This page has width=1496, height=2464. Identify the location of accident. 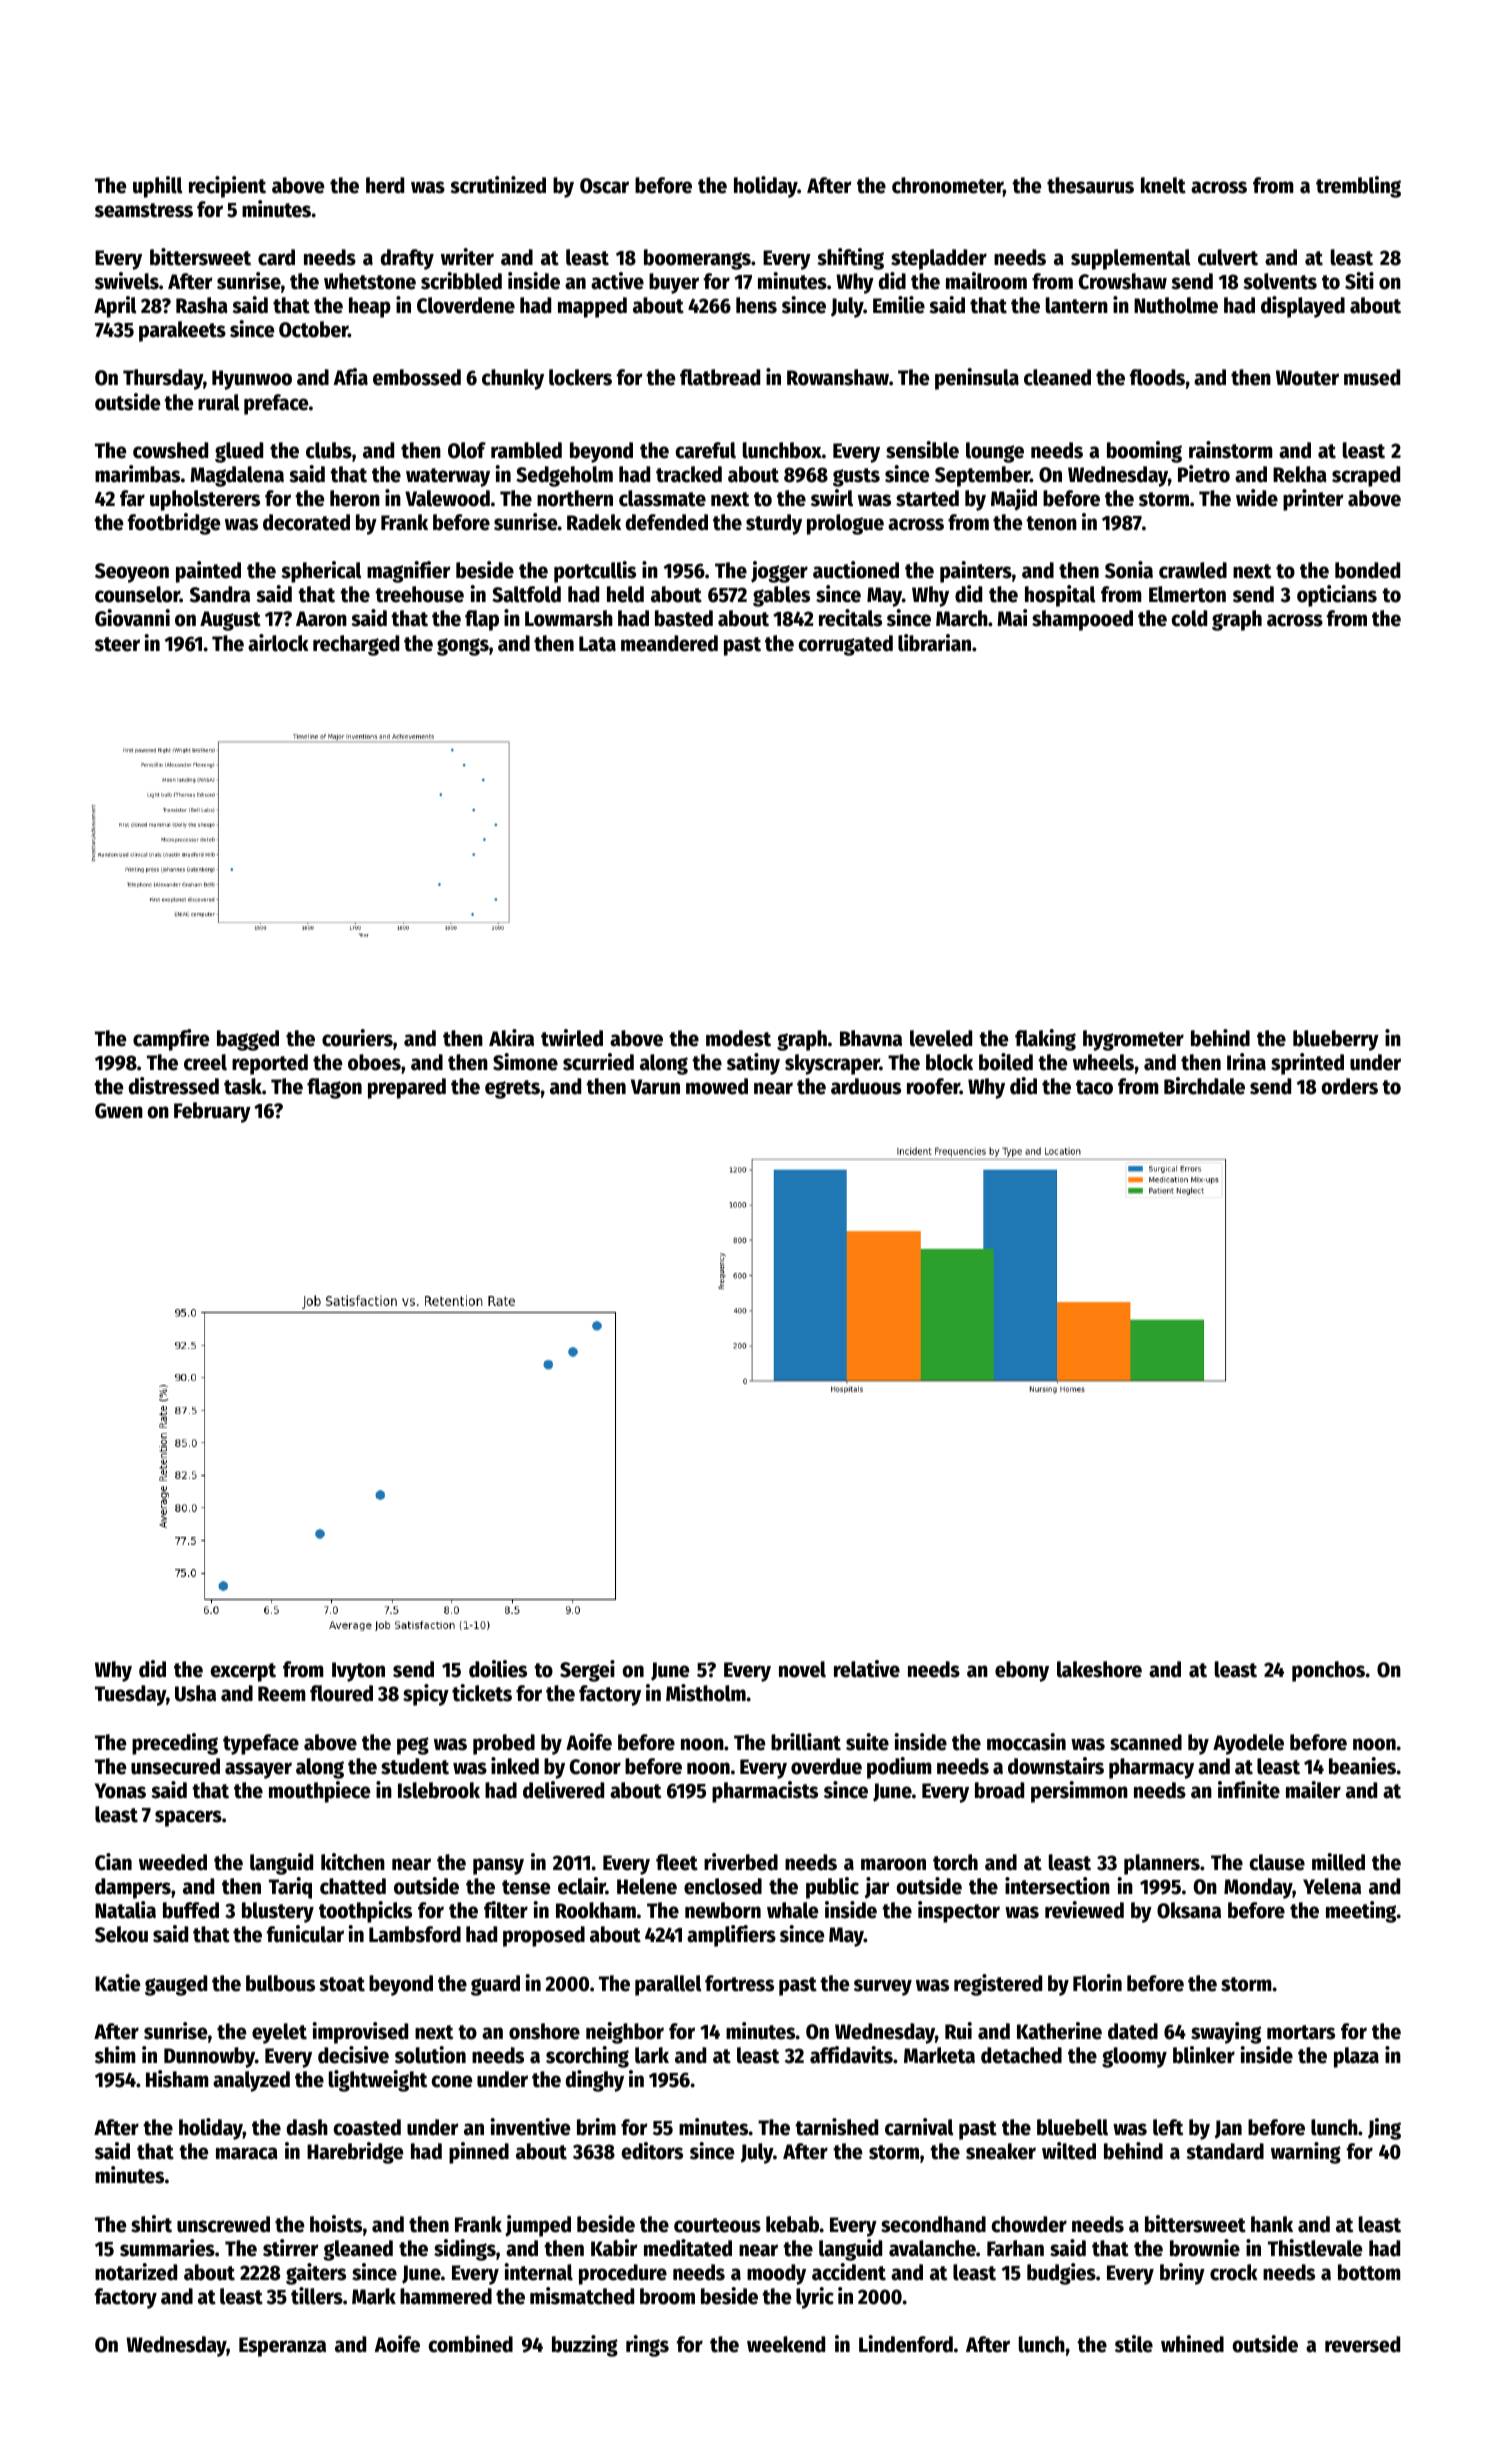
(849, 2272).
